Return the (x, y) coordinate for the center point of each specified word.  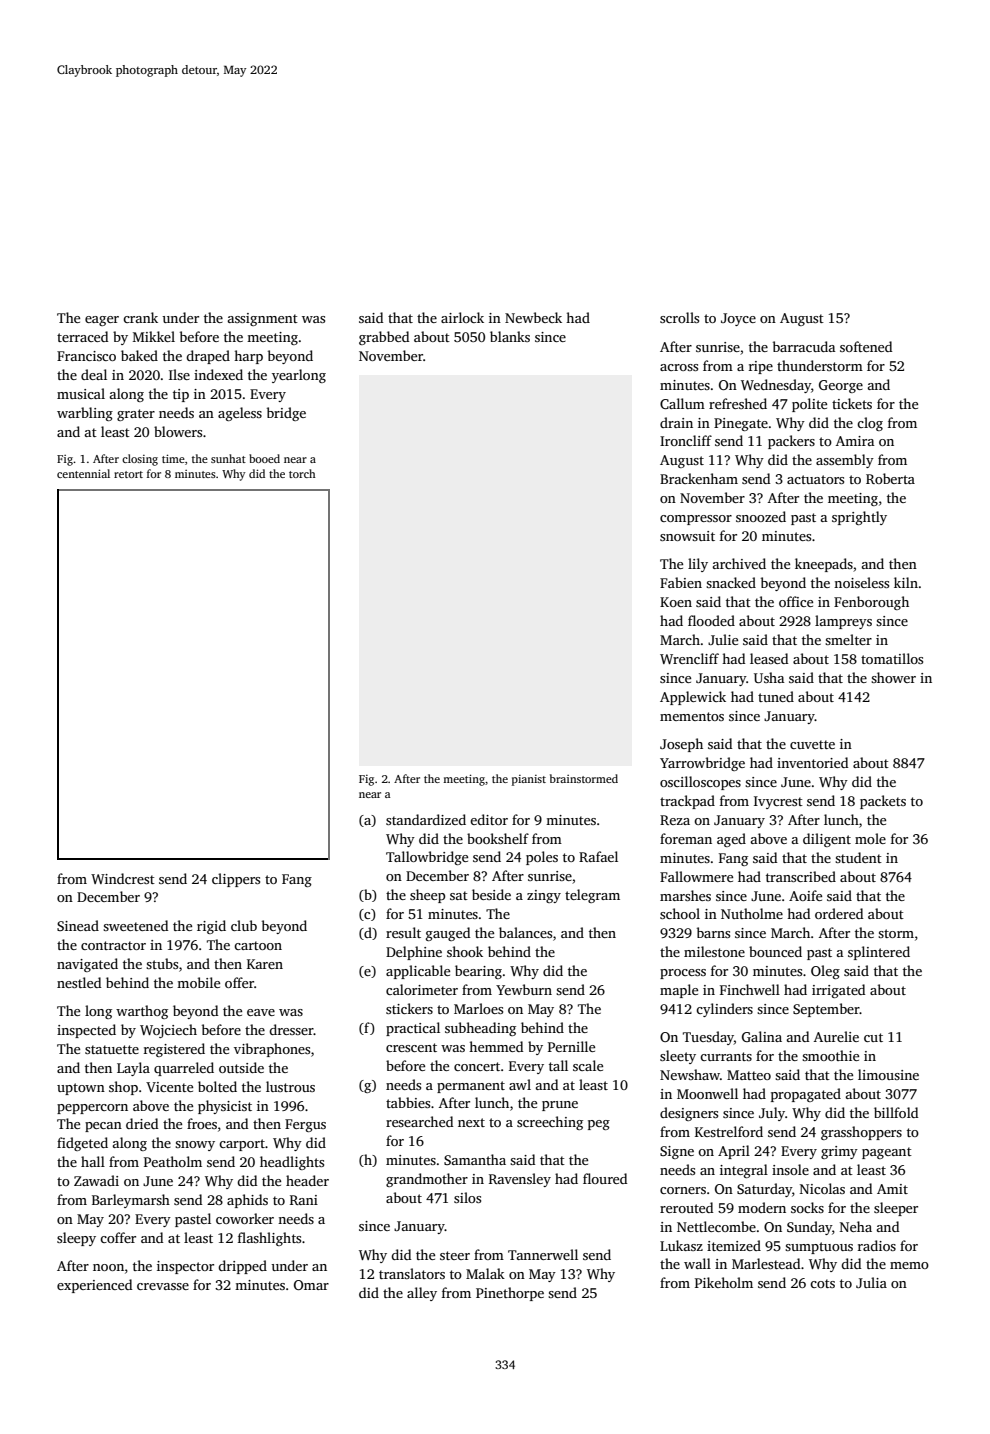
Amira (855, 441)
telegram (592, 896)
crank (140, 317)
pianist (529, 780)
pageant (887, 1153)
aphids (247, 1201)
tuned (776, 696)
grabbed (384, 338)
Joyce (738, 319)
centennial (83, 473)
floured (605, 1178)
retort (128, 474)
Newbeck (533, 317)
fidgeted (82, 1144)
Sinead (78, 925)
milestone (714, 951)
